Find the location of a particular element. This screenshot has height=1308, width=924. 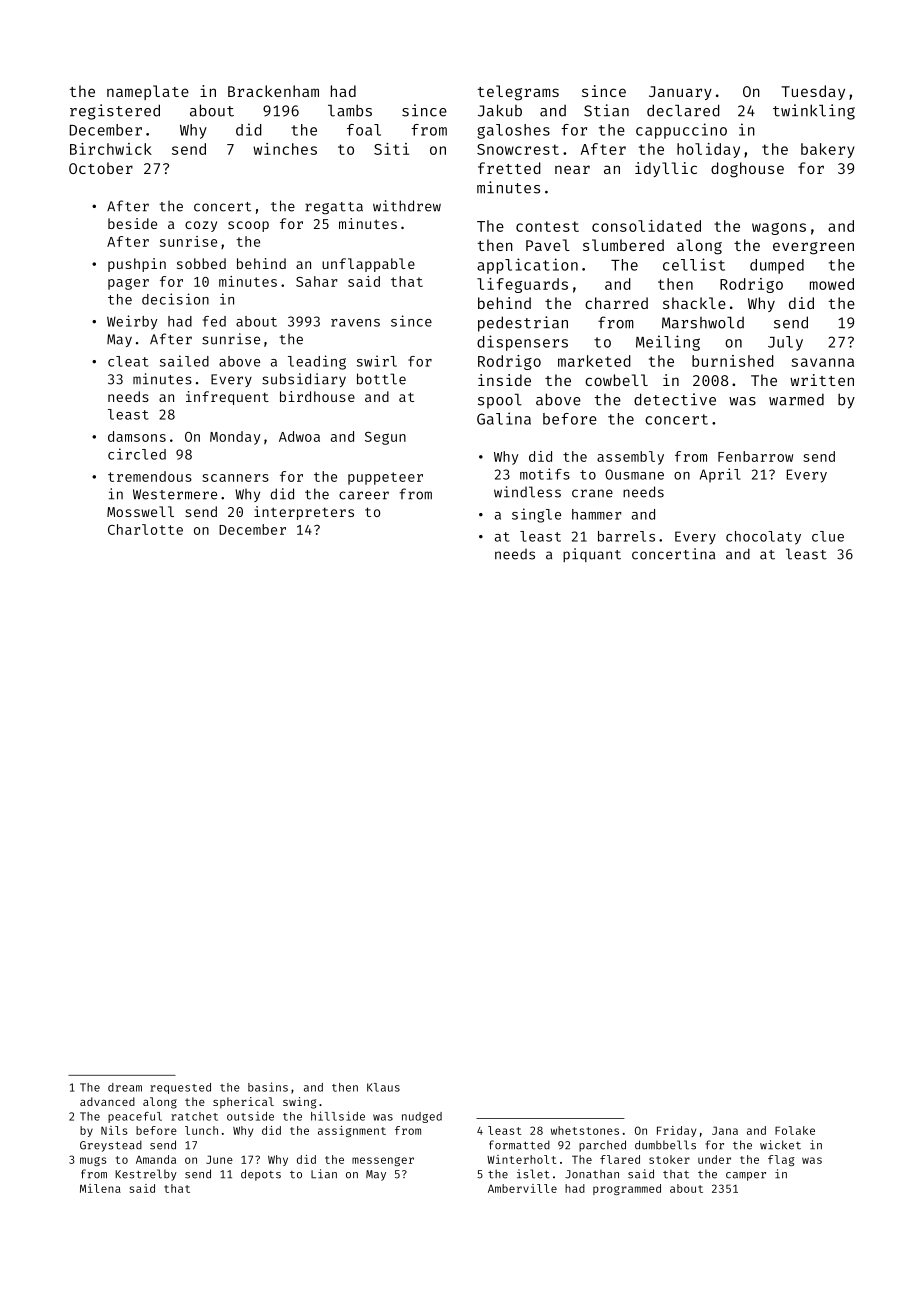

savanna is located at coordinates (822, 362).
